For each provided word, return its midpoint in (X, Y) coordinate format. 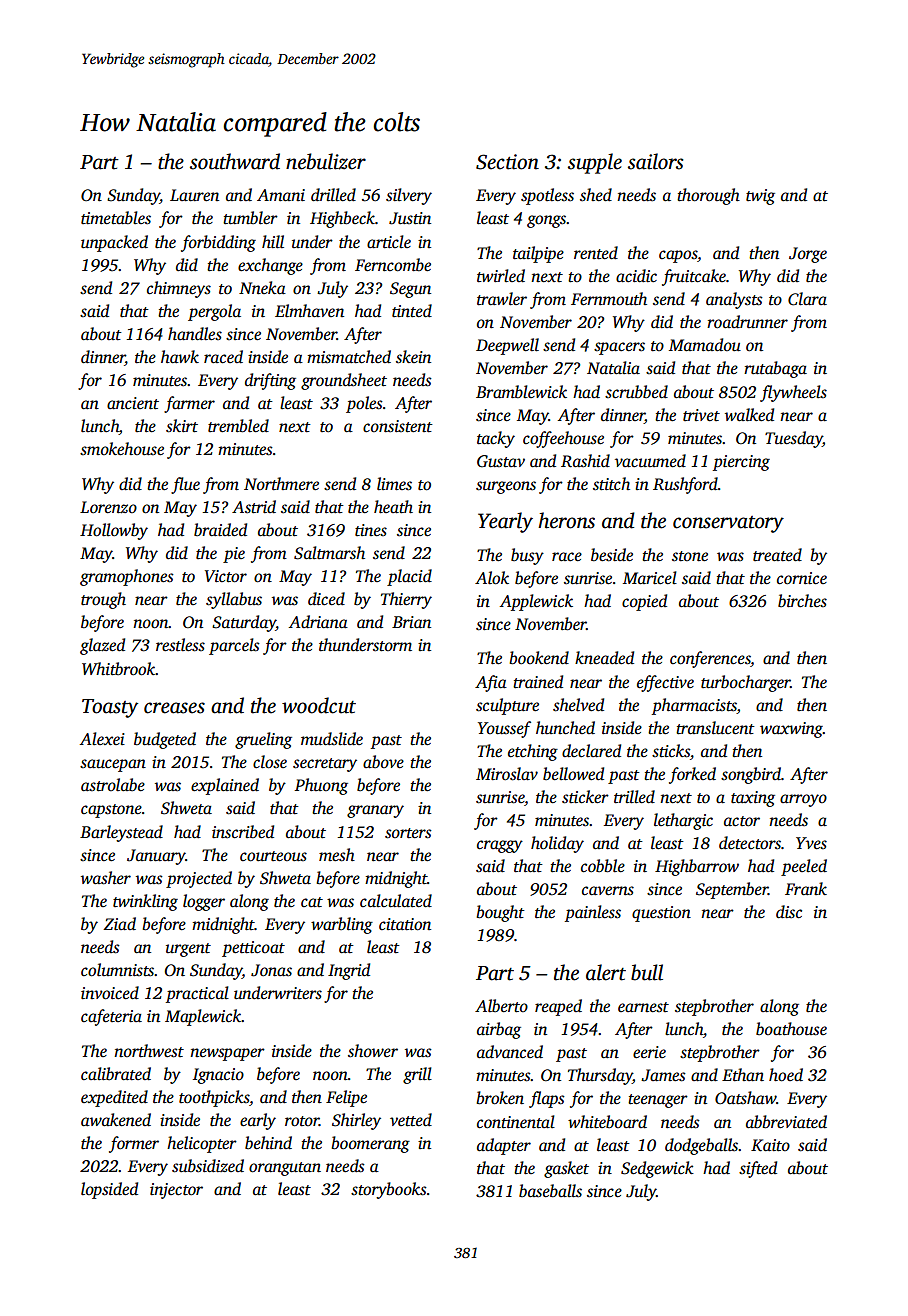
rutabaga (775, 369)
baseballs (550, 1191)
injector (176, 1191)
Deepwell (507, 346)
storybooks (389, 1190)
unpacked (114, 243)
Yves (811, 843)
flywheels (793, 393)
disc (789, 912)
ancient (133, 403)
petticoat (253, 949)
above (383, 762)
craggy (500, 846)
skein (413, 357)
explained (225, 786)
